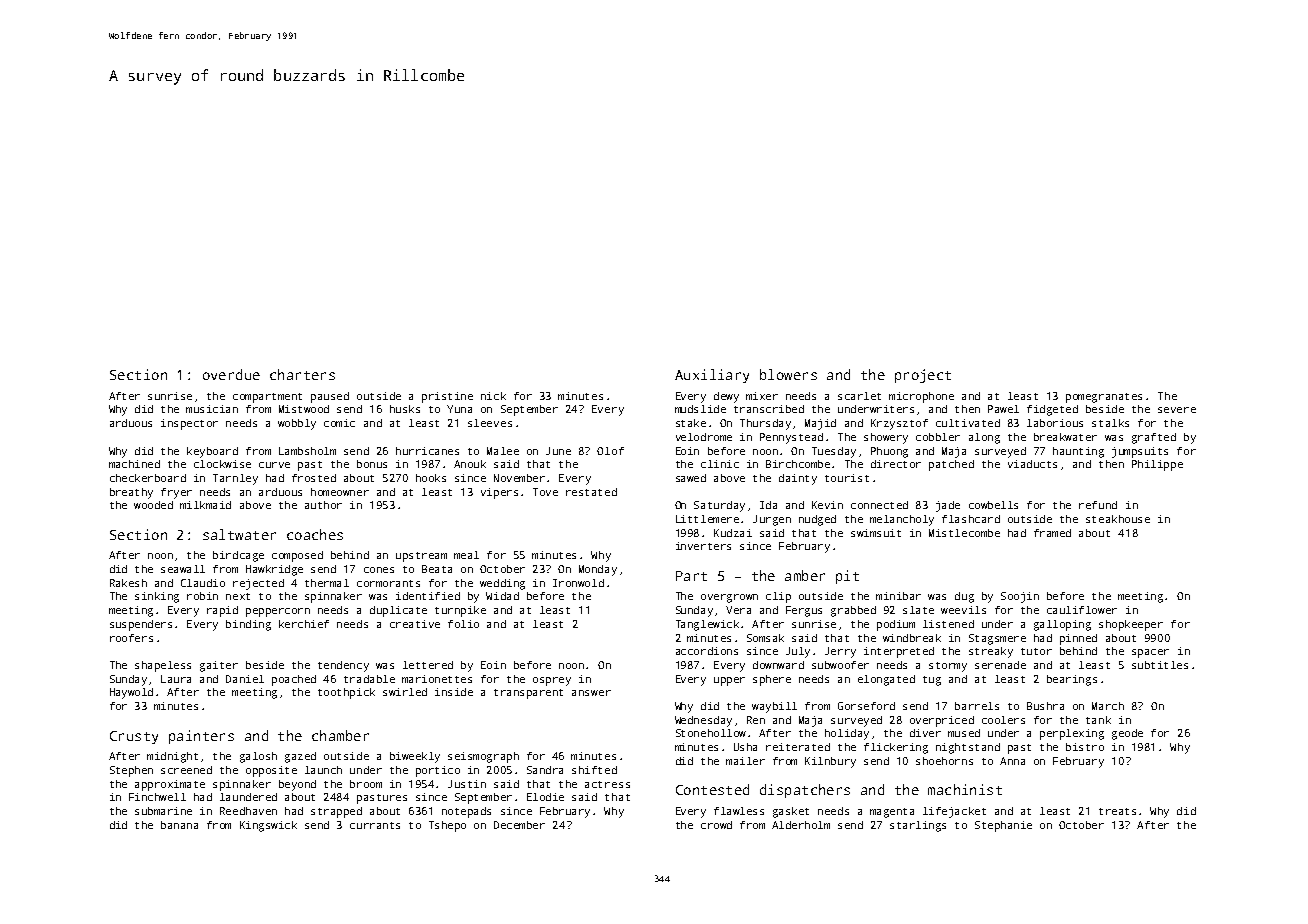 This screenshot has height=924, width=1308. I want to click on seawall, so click(183, 569).
